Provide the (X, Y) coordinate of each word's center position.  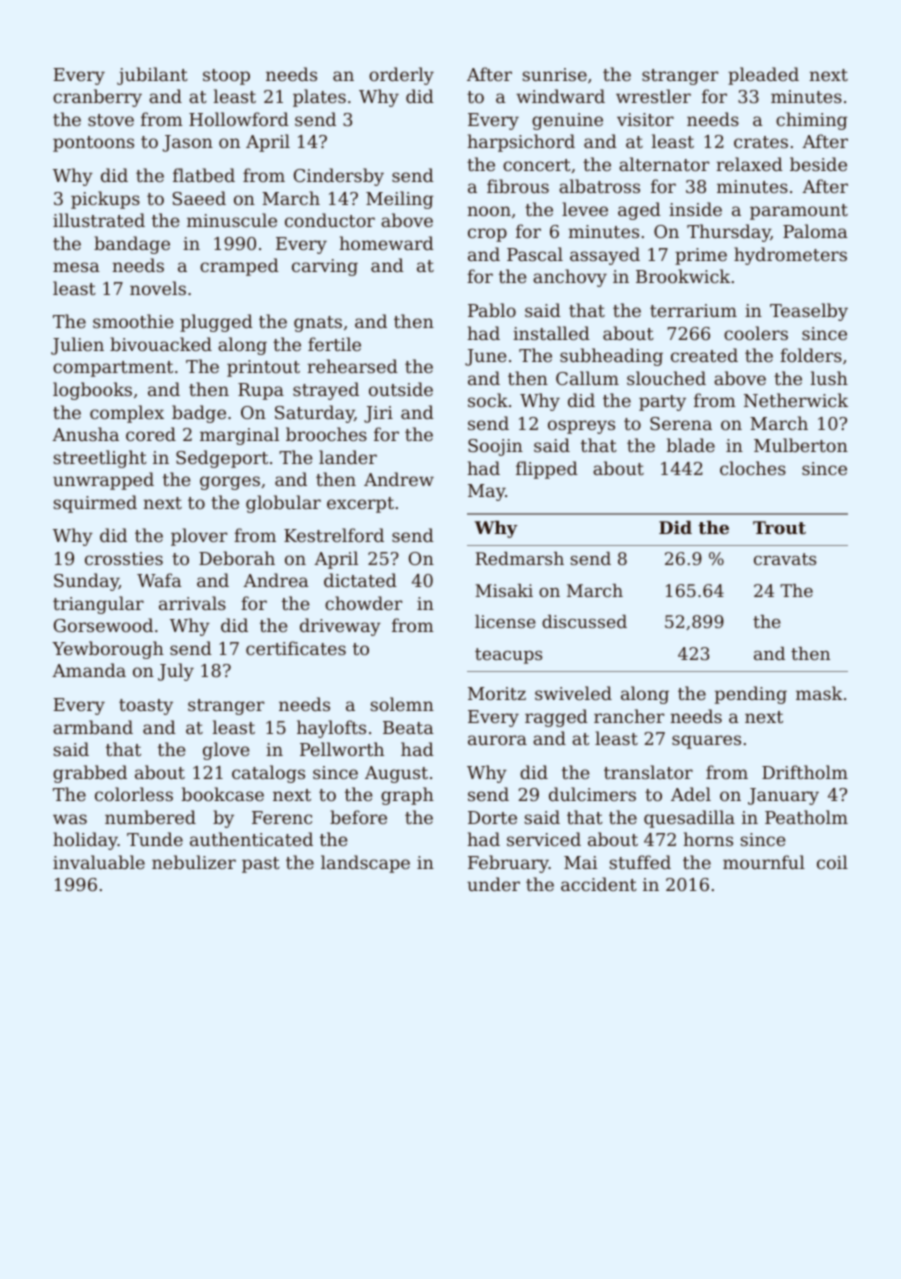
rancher (629, 716)
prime (701, 256)
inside (695, 209)
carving (325, 267)
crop (487, 235)
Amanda (89, 670)
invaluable (99, 862)
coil (832, 862)
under (493, 884)
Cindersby (339, 177)
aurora (497, 740)
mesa (76, 267)
